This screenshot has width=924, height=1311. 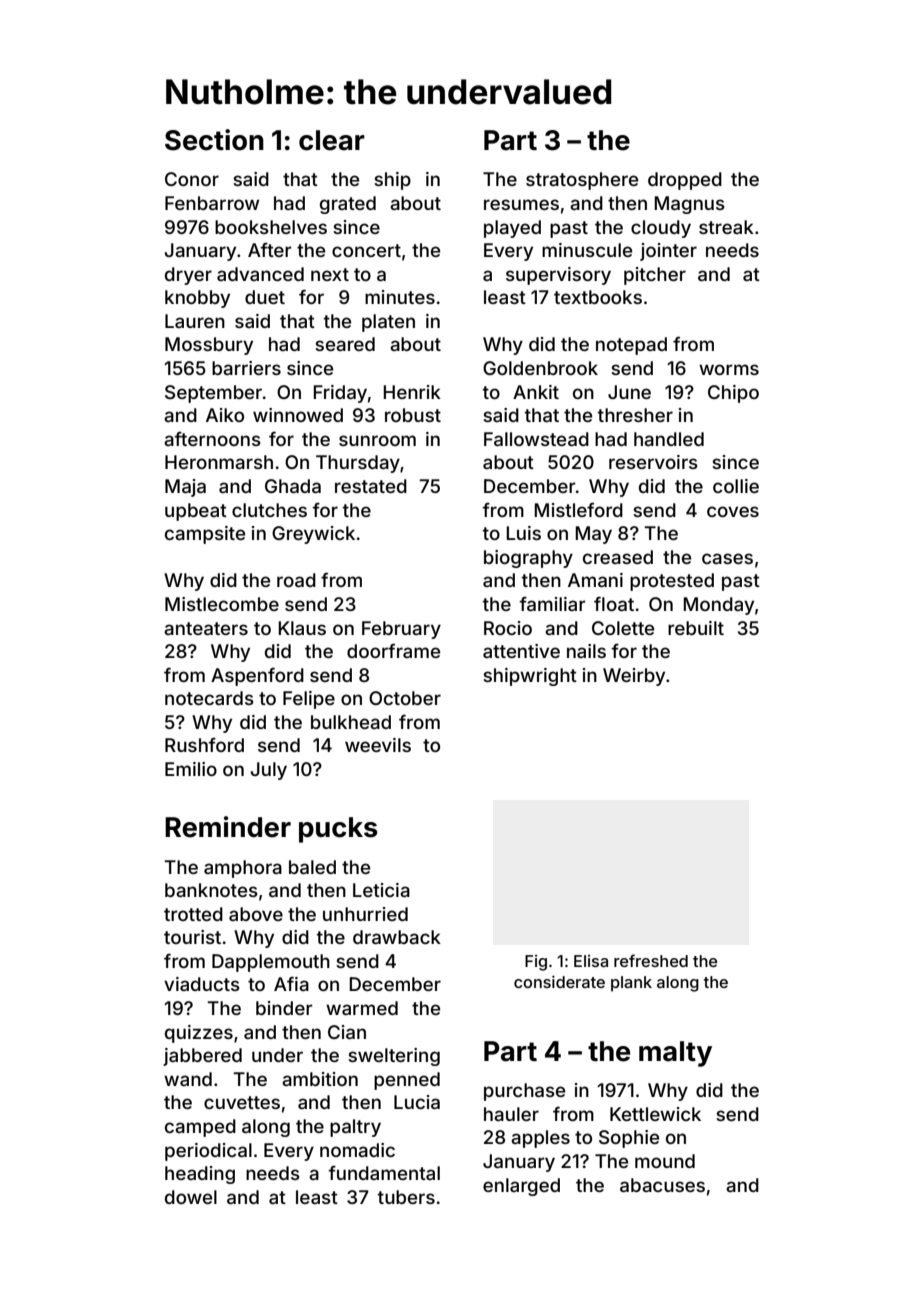 I want to click on refreshed, so click(x=651, y=960).
